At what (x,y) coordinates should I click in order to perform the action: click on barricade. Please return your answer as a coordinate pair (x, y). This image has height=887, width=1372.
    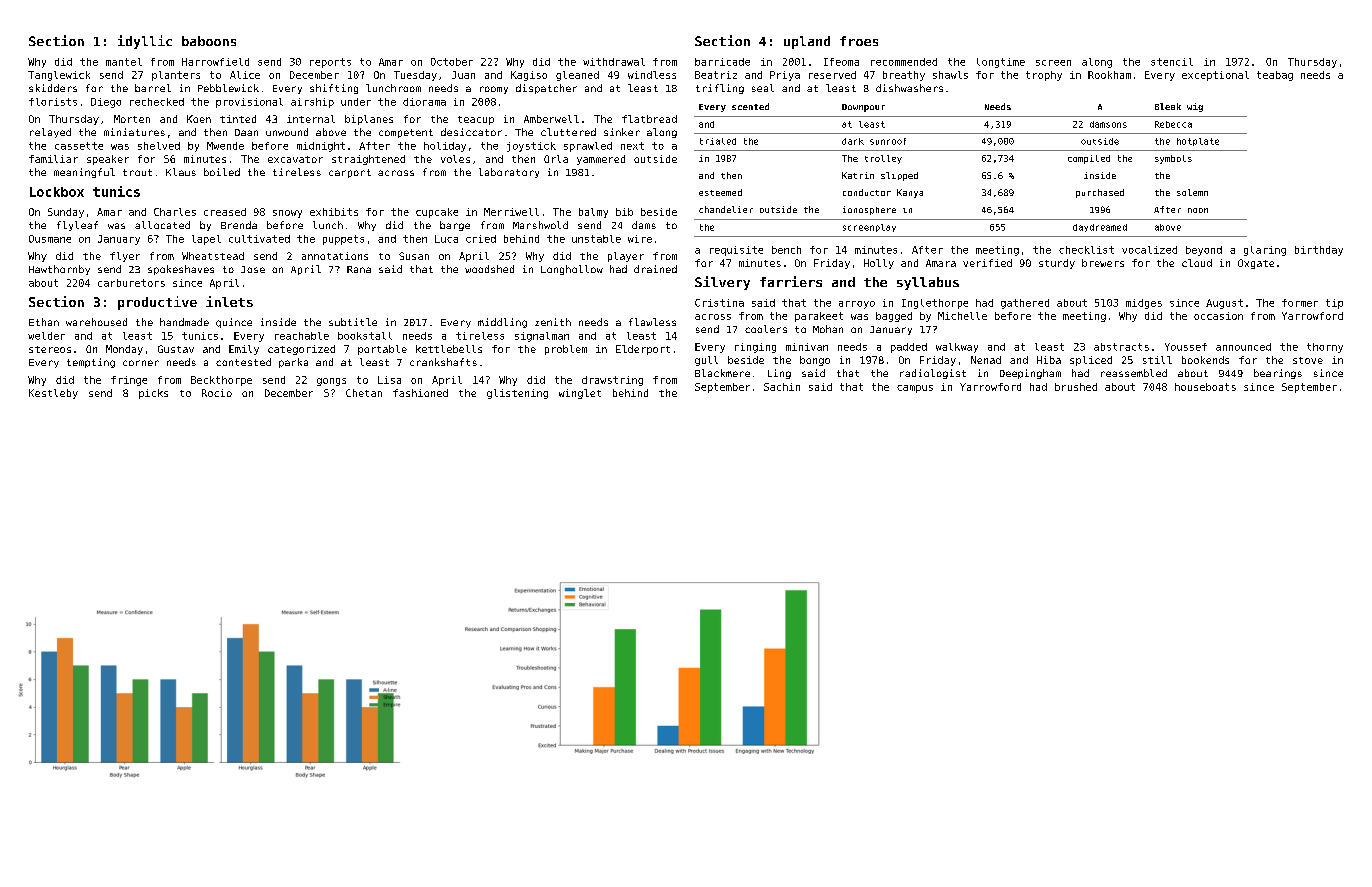
    Looking at the image, I should click on (722, 62).
